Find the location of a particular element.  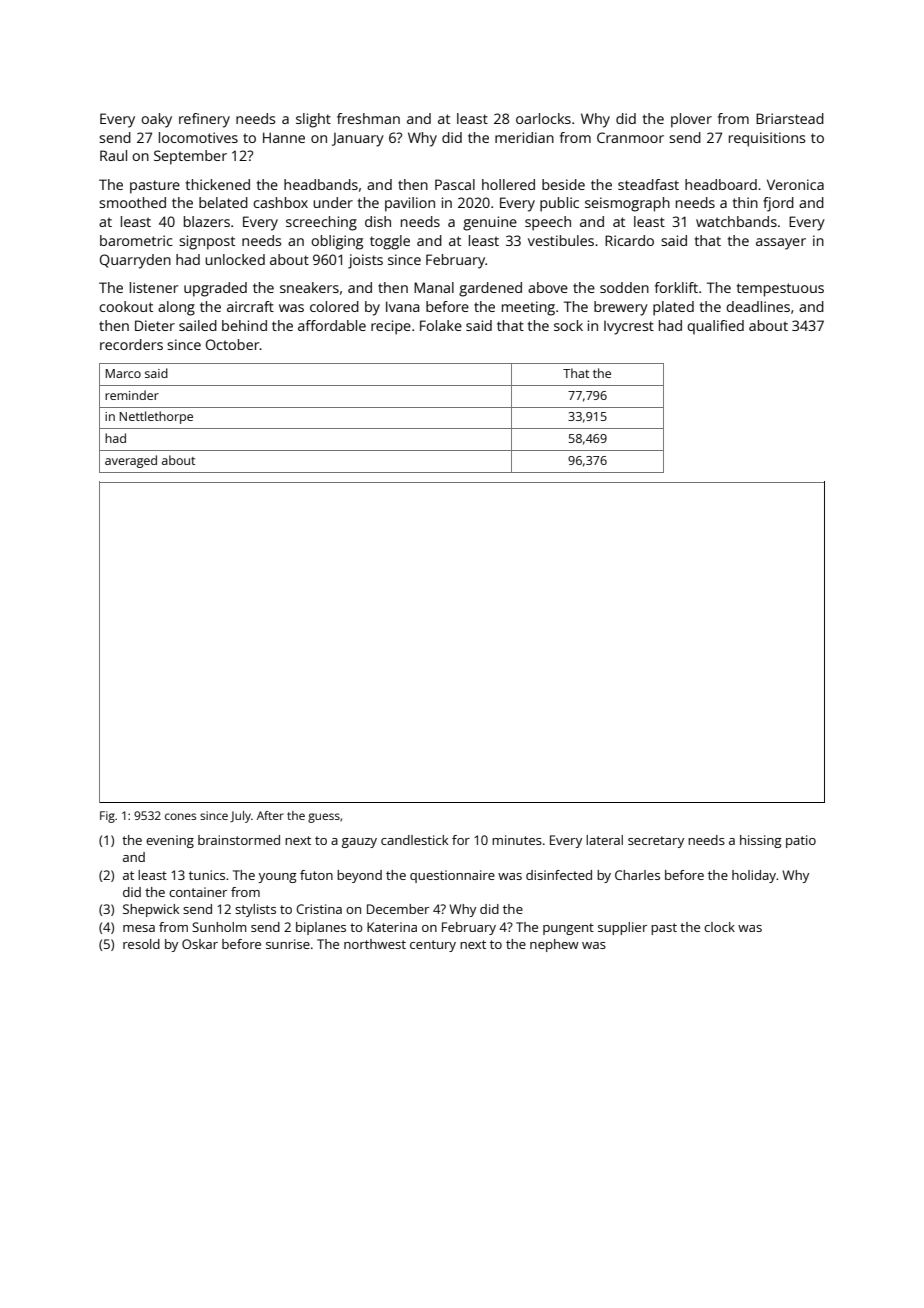

Ivycrest is located at coordinates (629, 328).
